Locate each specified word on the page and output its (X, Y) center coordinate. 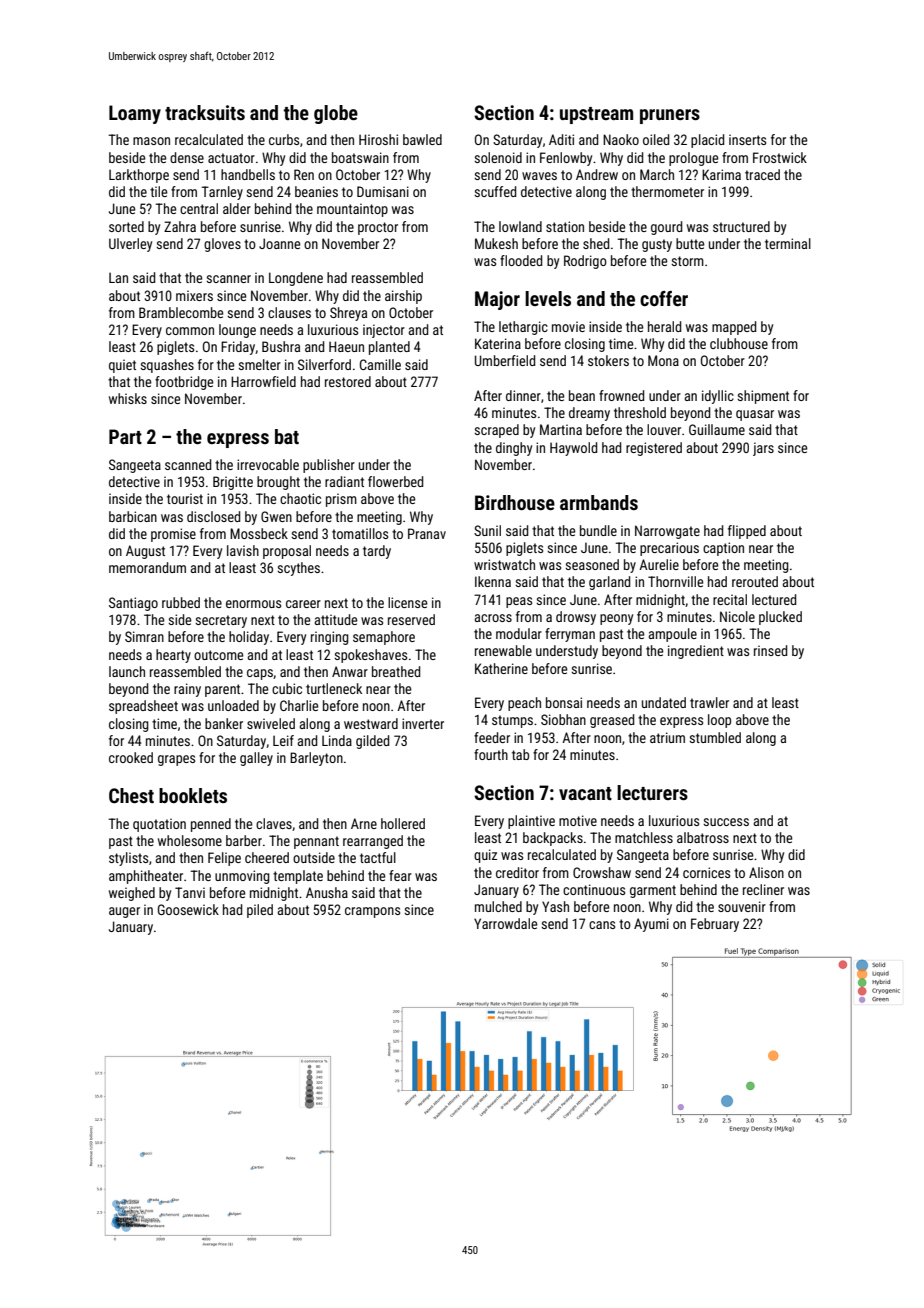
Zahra (180, 226)
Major (497, 300)
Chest (131, 795)
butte (690, 243)
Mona (663, 360)
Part (125, 436)
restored (348, 381)
